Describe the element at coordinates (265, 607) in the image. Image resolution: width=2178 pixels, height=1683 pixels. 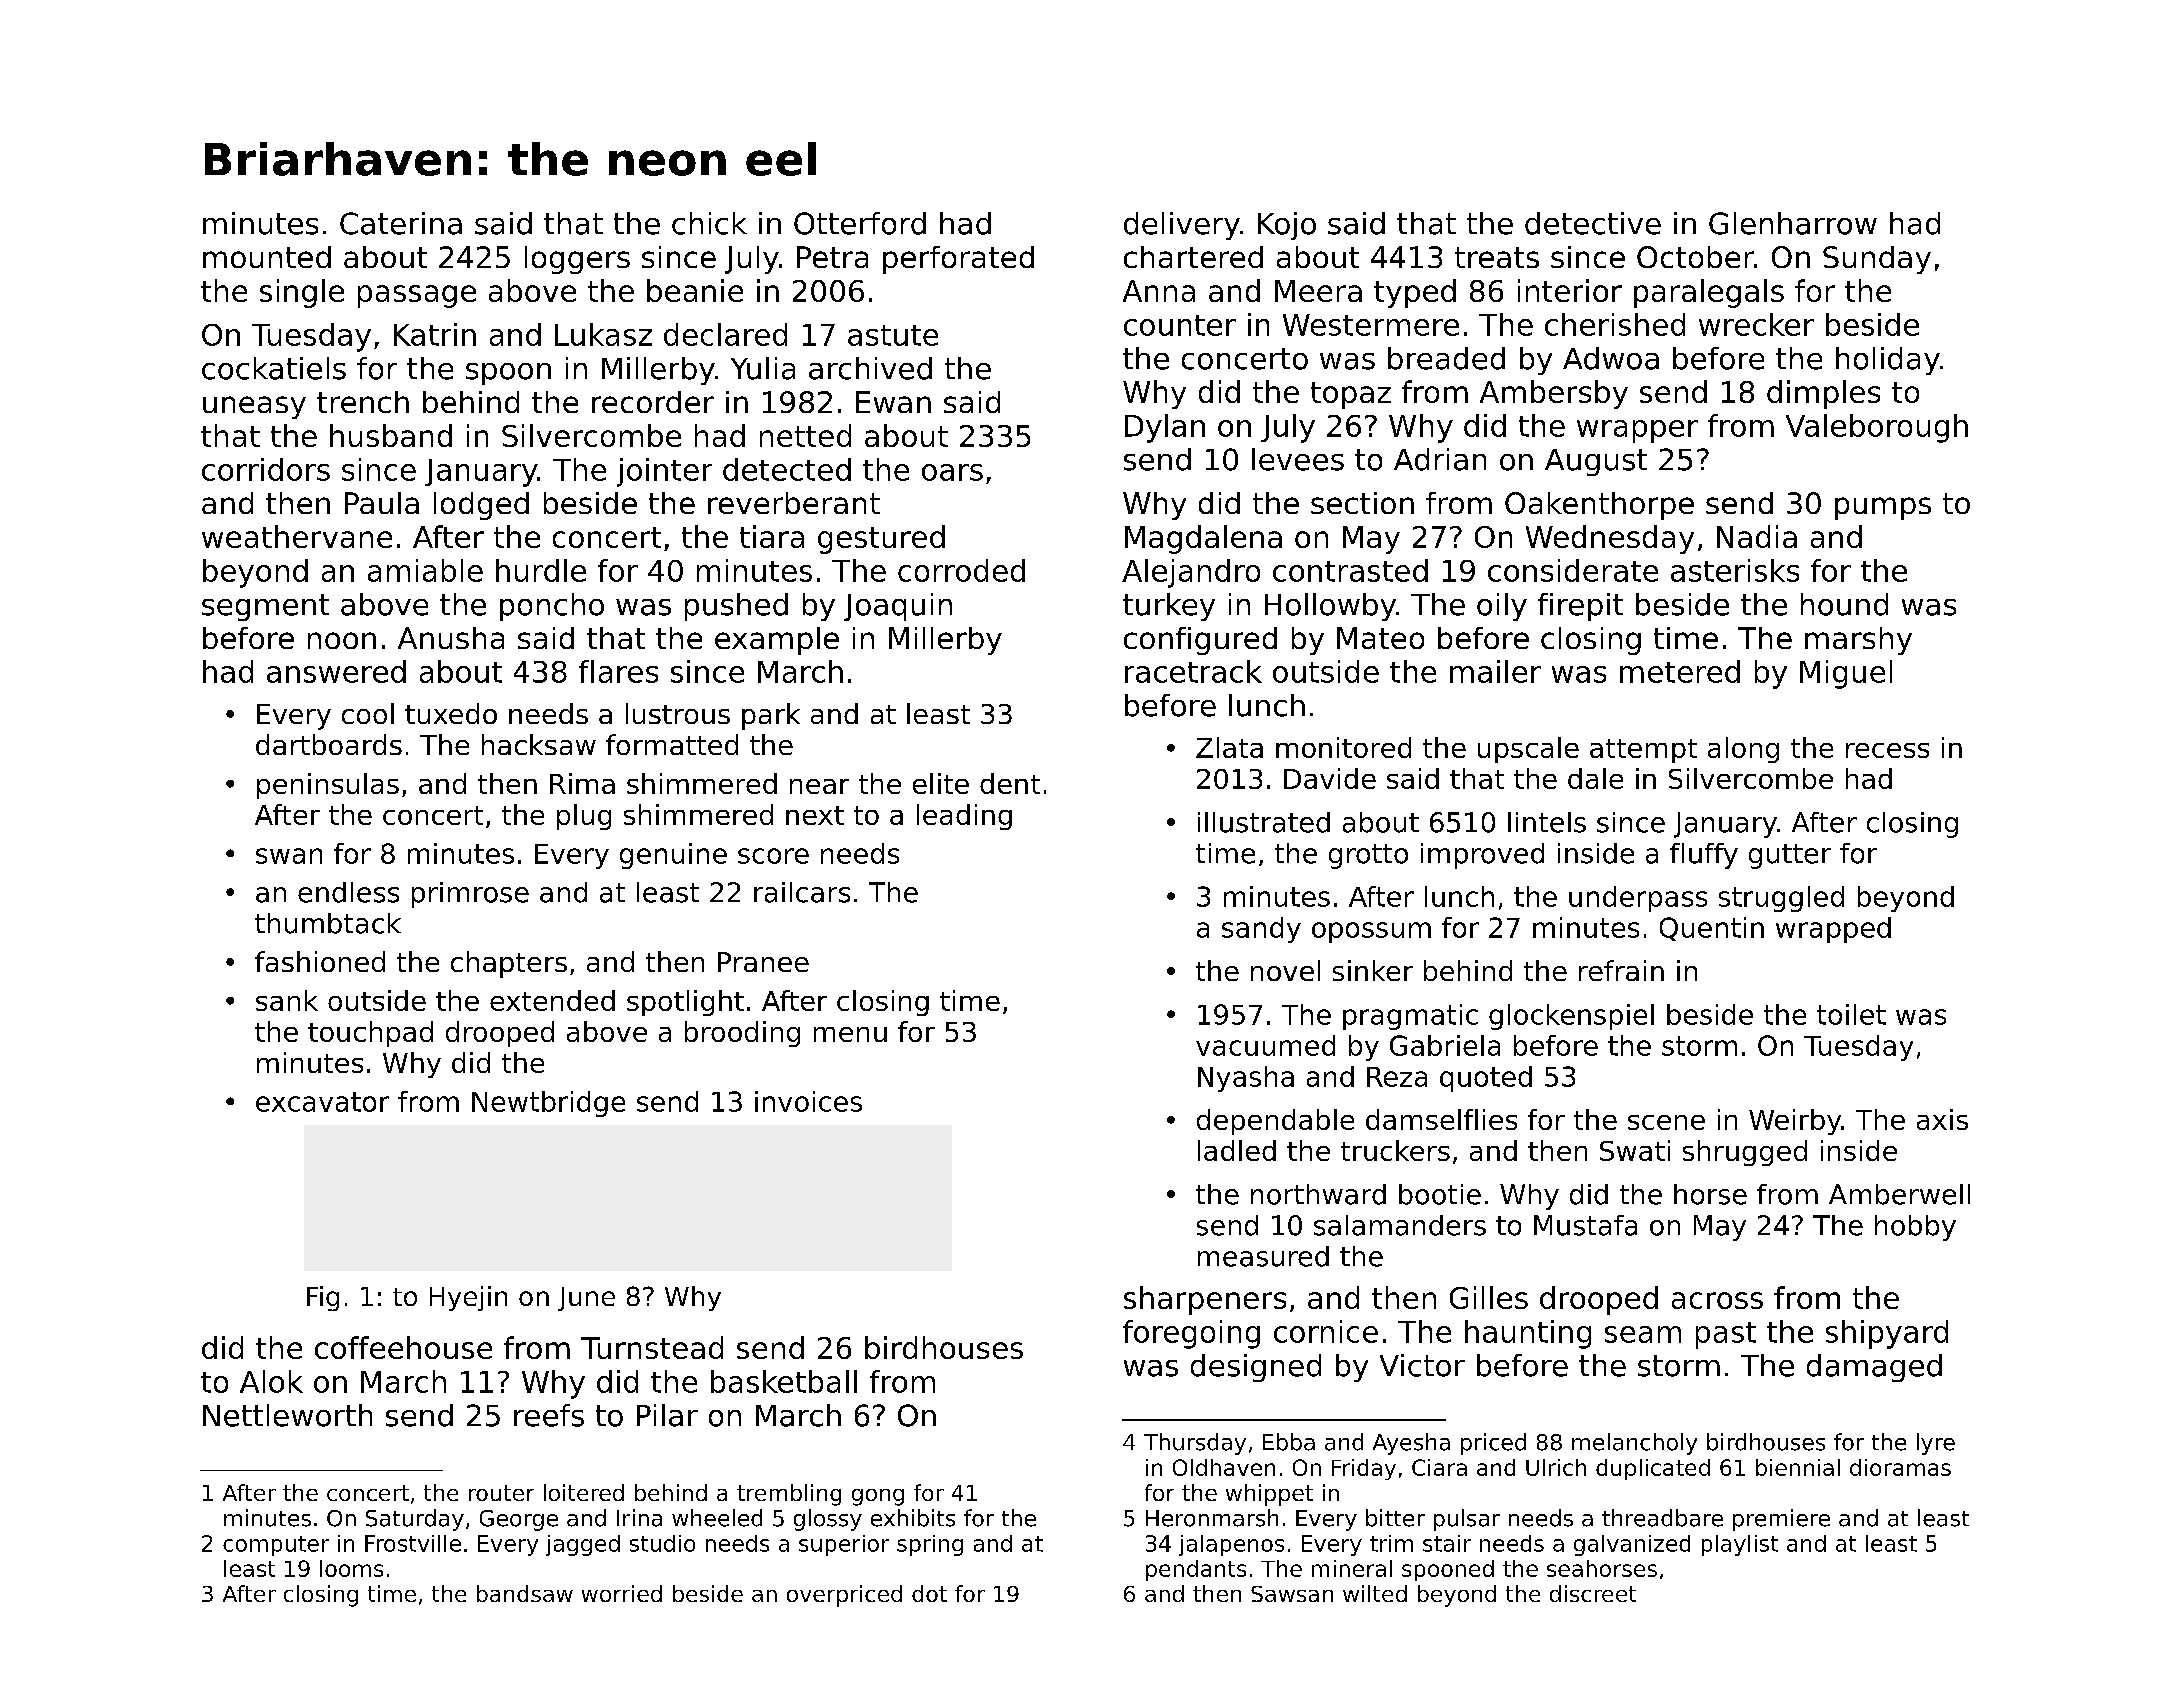
I see `segment` at that location.
